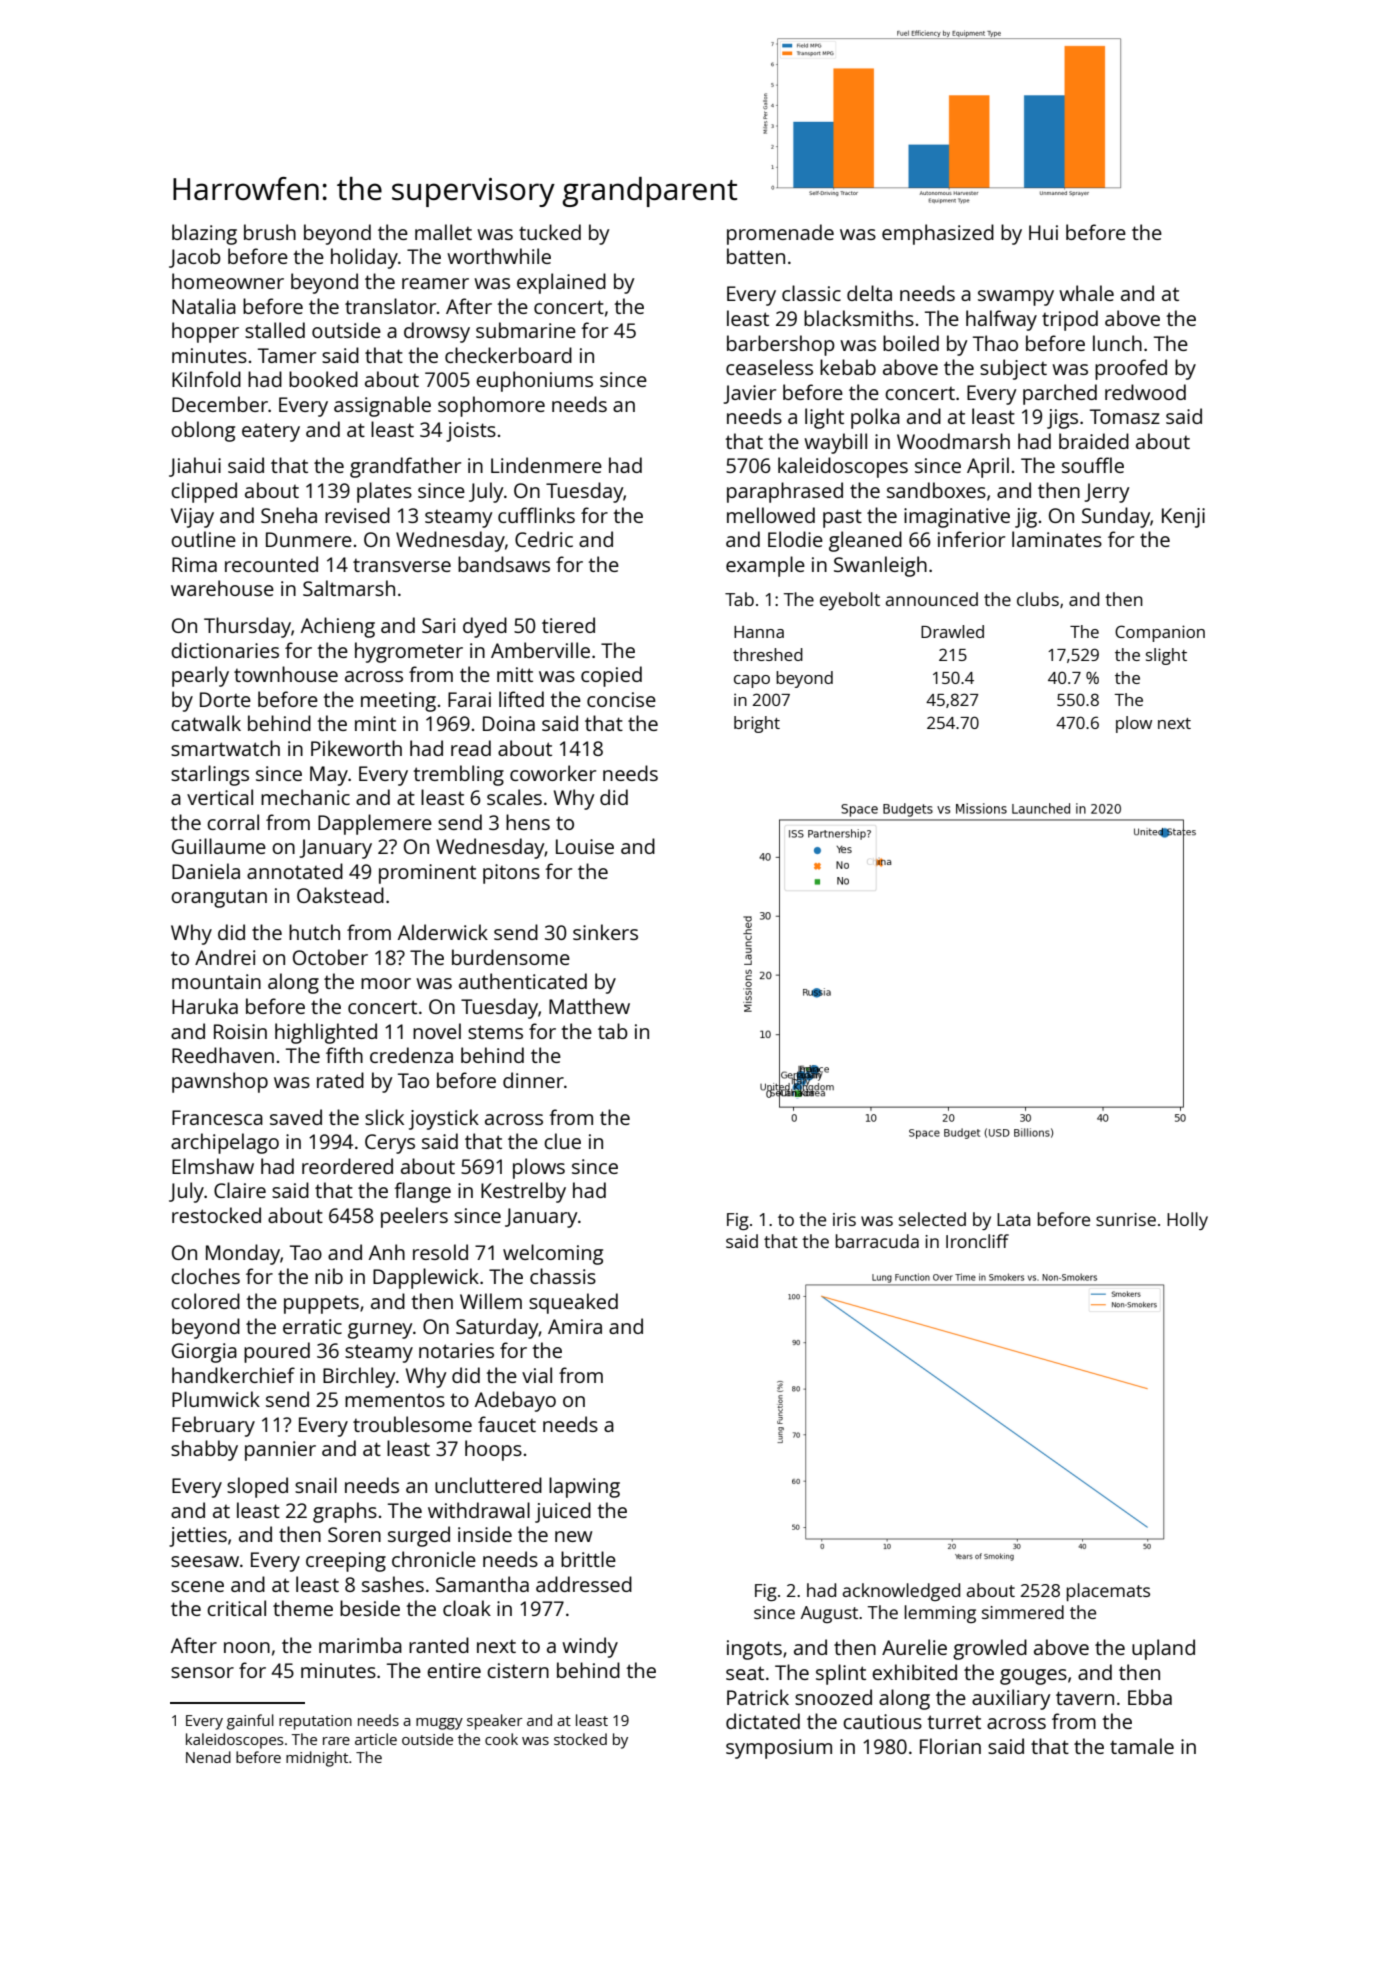 This document has width=1386, height=1969. Describe the element at coordinates (568, 625) in the document. I see `tiered` at that location.
